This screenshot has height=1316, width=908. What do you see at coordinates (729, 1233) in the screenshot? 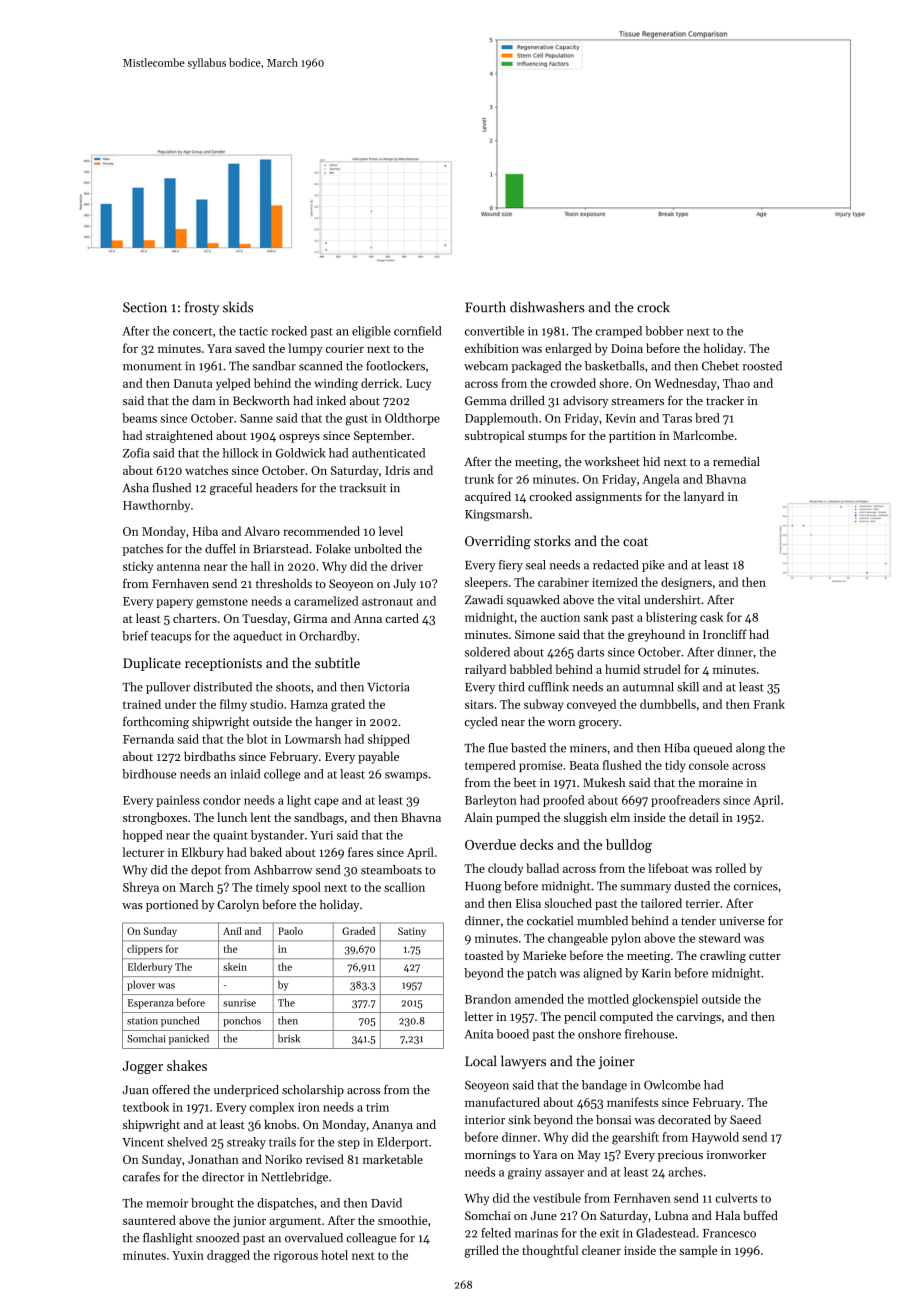
I see `Francesco` at bounding box center [729, 1233].
